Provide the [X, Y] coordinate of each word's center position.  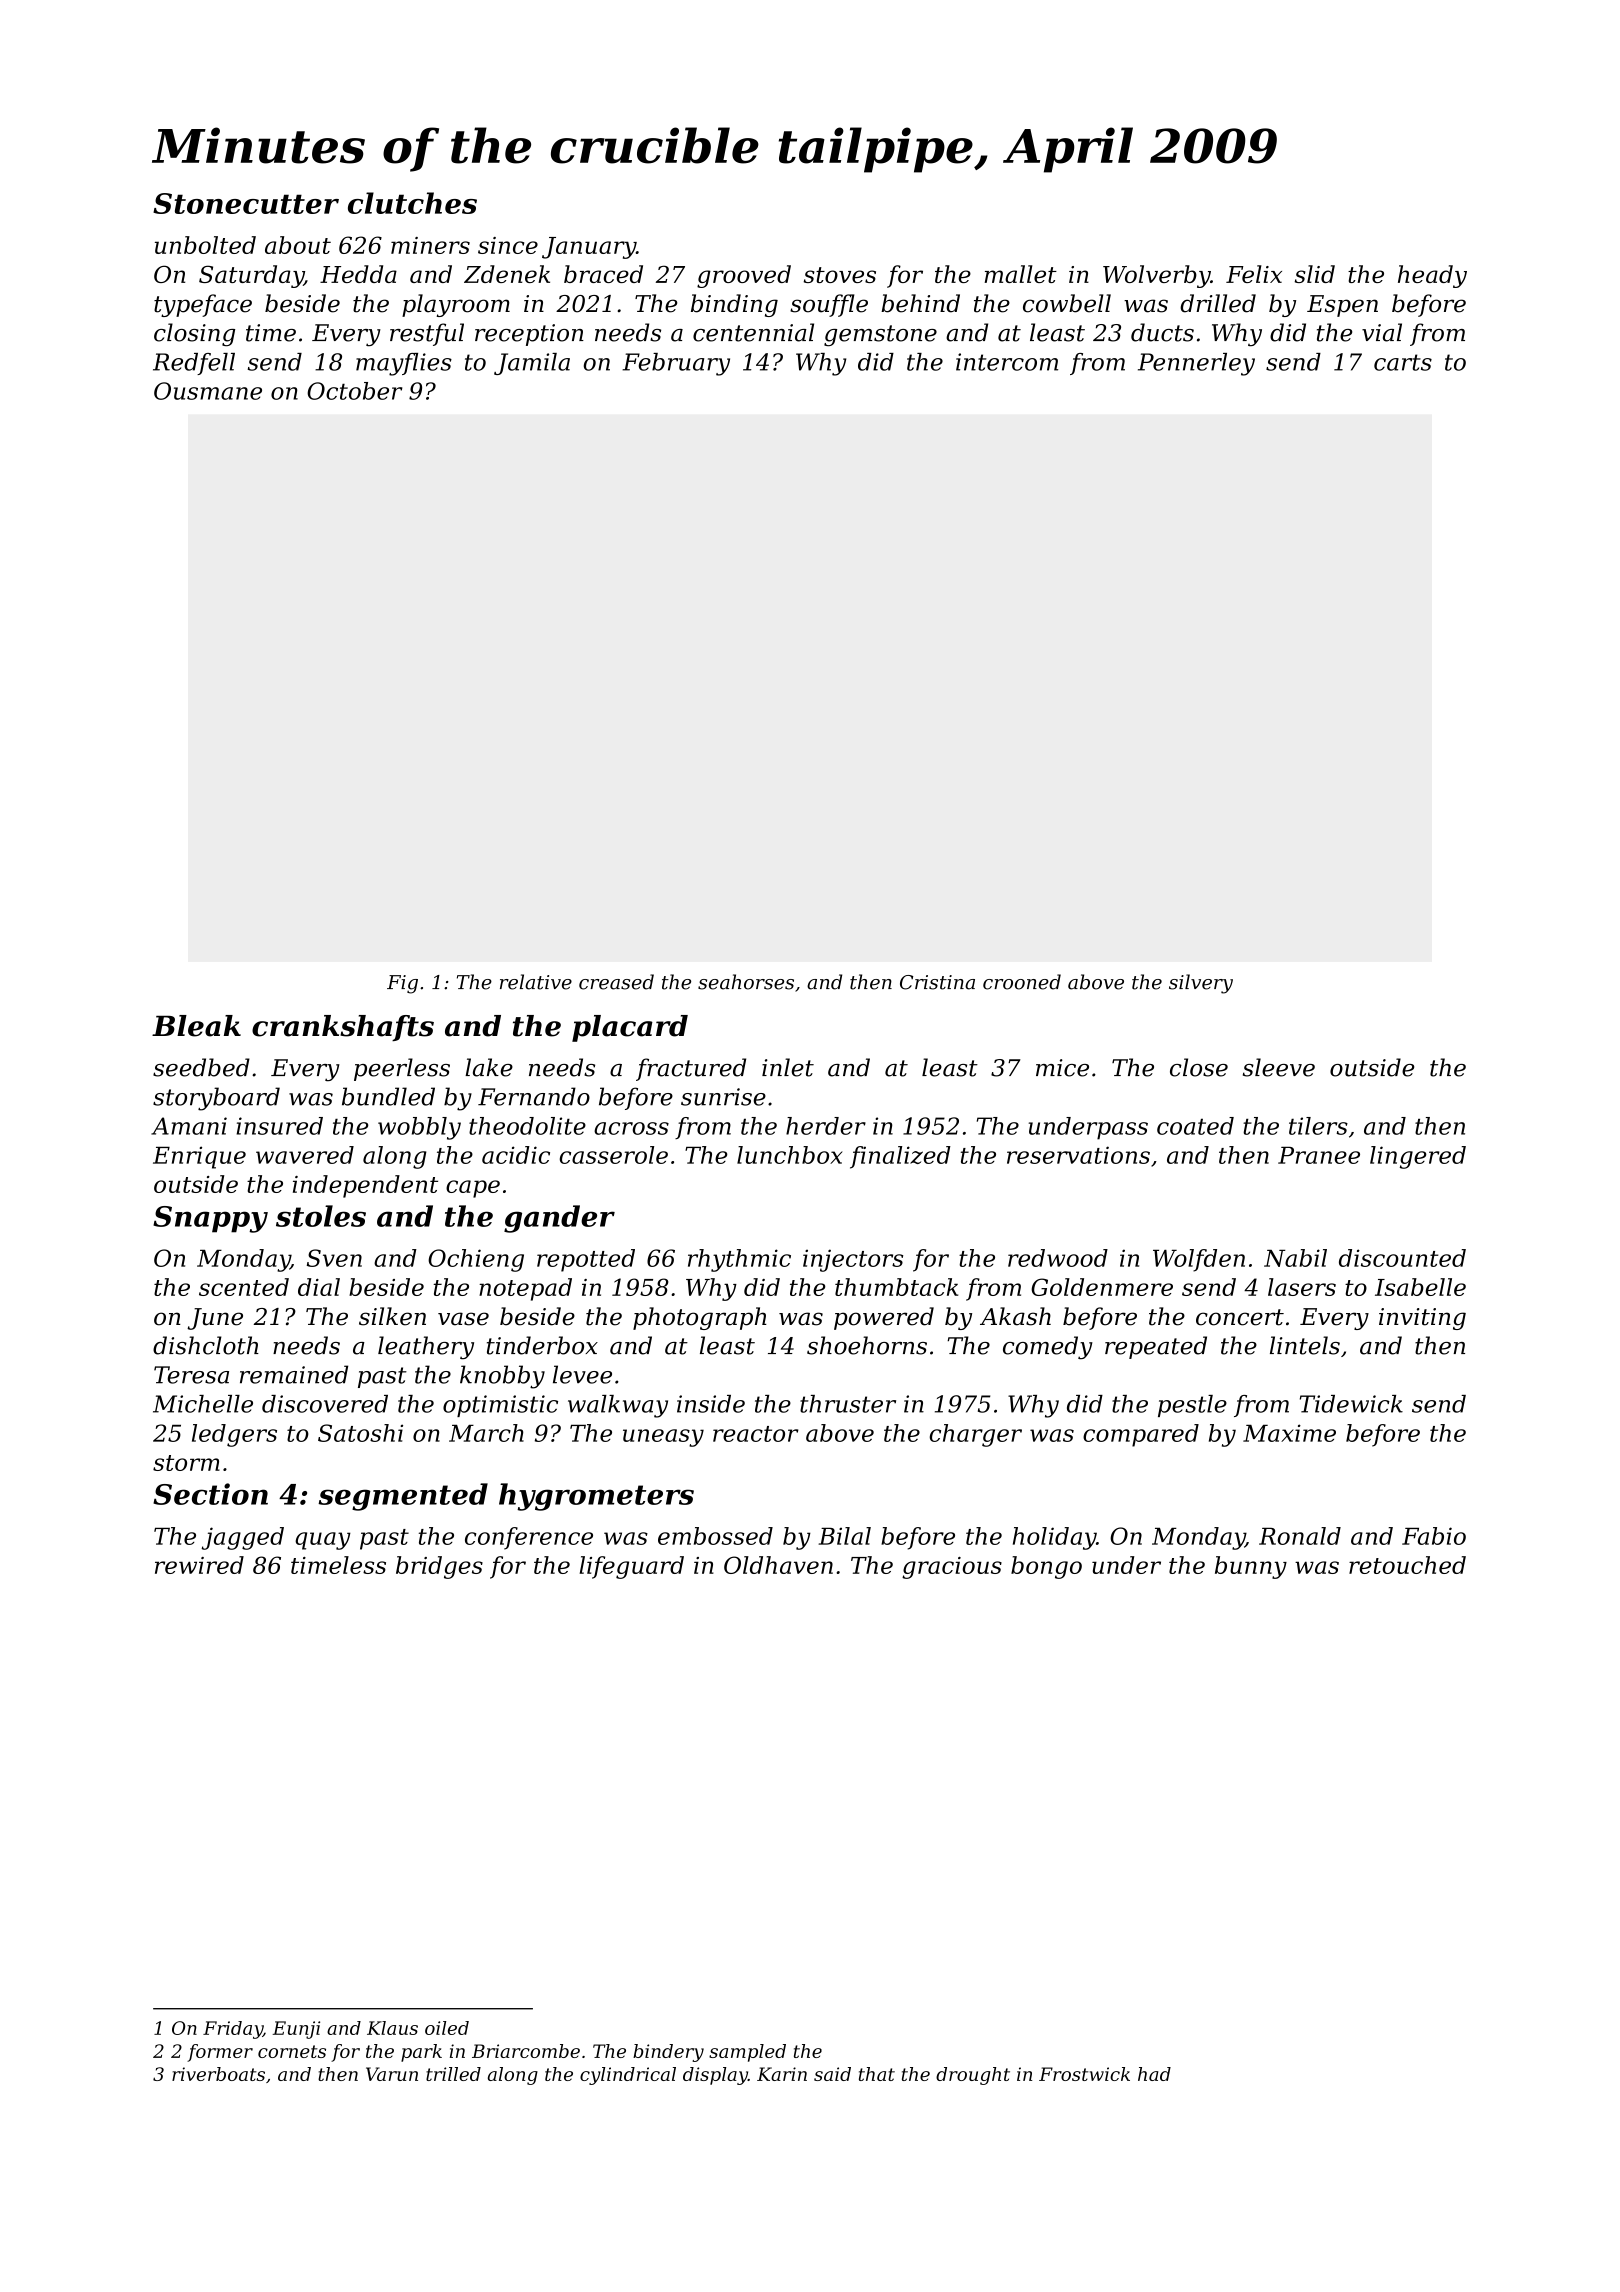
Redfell [194, 364]
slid [1315, 274]
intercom [1007, 362]
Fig [402, 984]
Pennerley [1196, 364]
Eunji [296, 2030]
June [215, 1319]
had [1154, 2074]
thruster [848, 1404]
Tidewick [1351, 1404]
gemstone [880, 336]
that [877, 2074]
